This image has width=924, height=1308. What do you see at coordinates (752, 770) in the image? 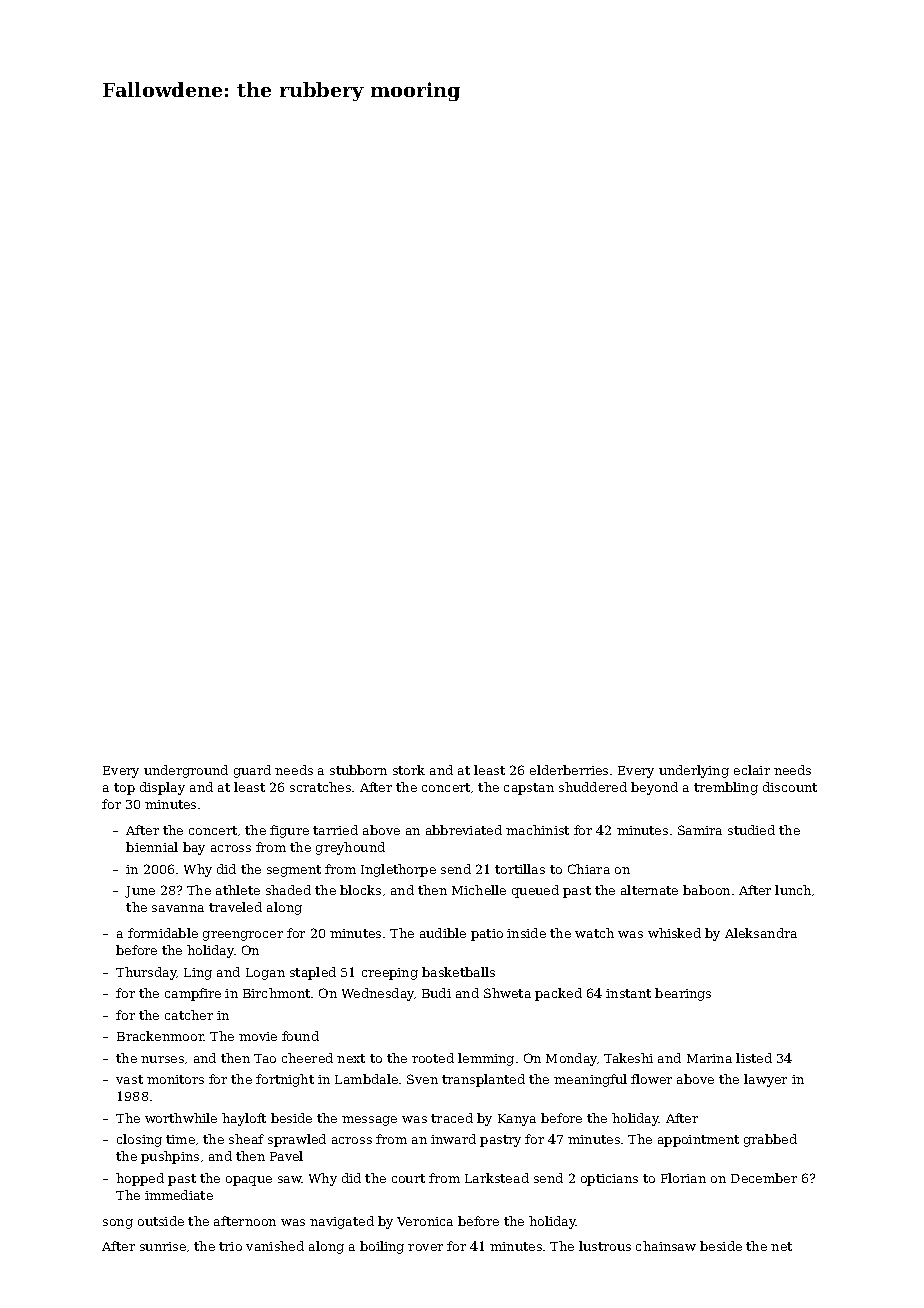
I see `eclair` at bounding box center [752, 770].
